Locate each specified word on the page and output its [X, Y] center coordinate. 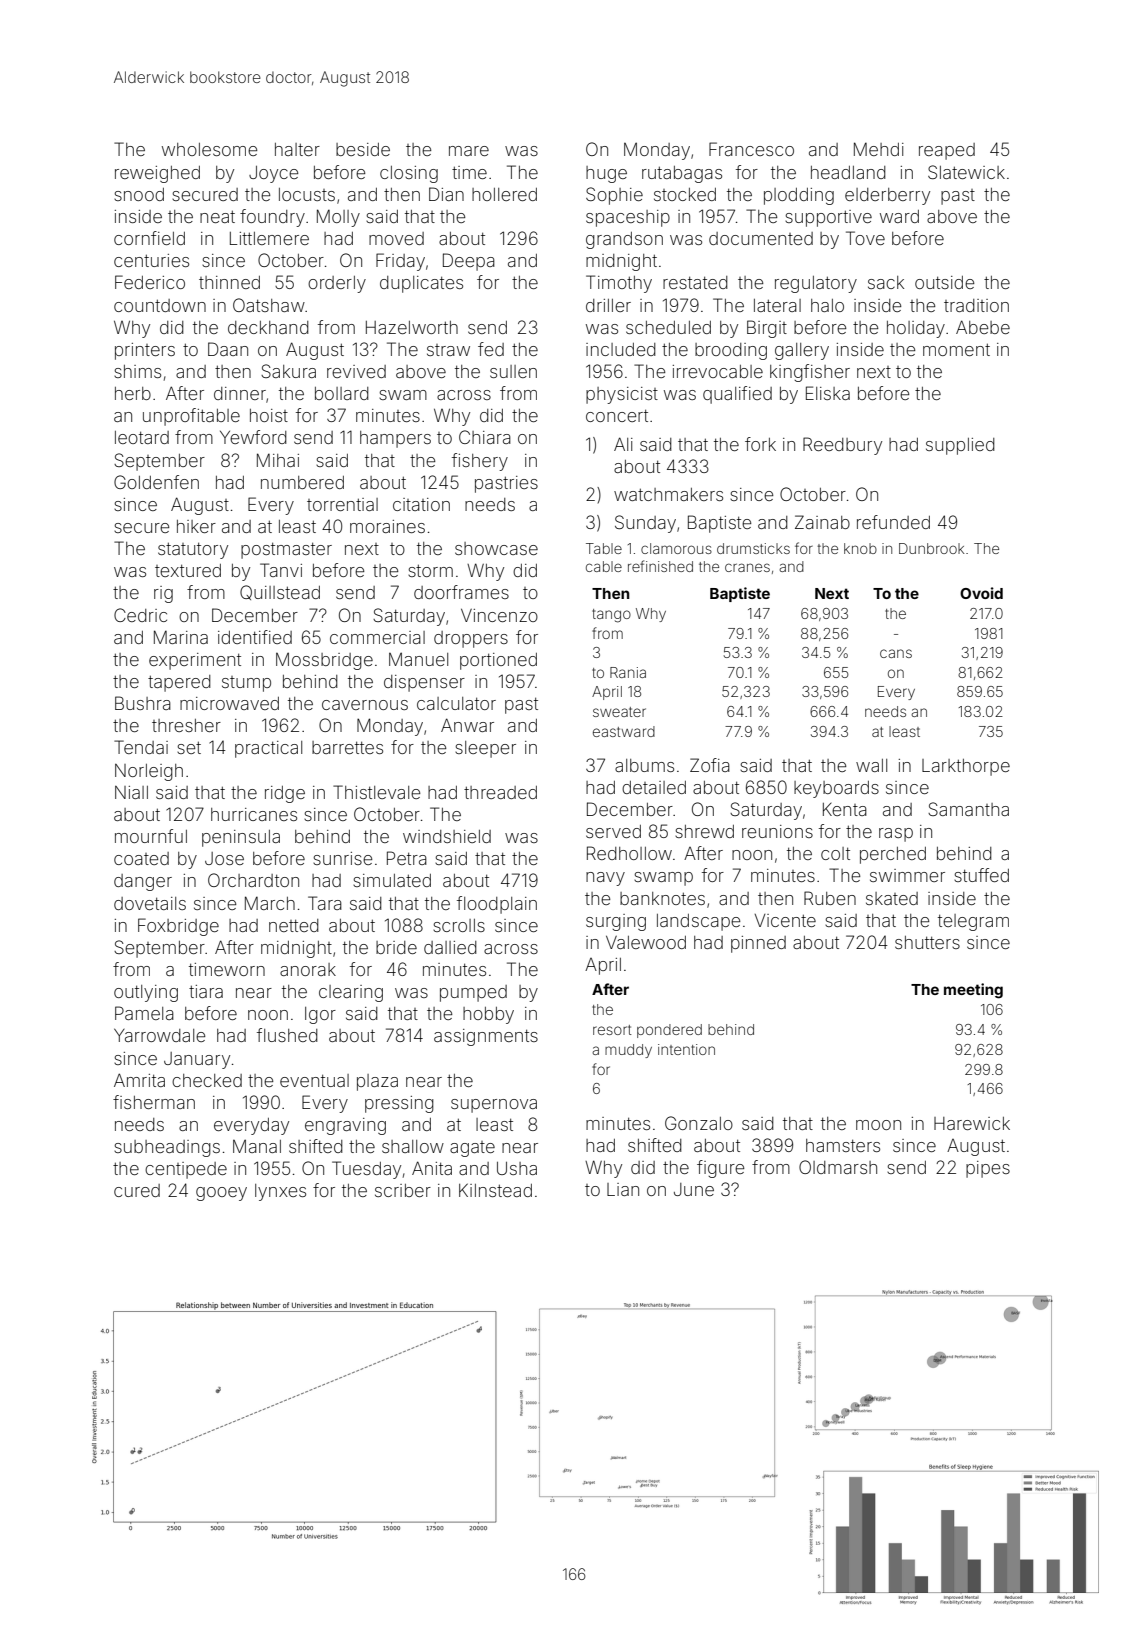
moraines [387, 526]
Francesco [751, 149]
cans [896, 653]
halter [297, 149]
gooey [221, 1194]
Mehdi [879, 149]
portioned [498, 661]
